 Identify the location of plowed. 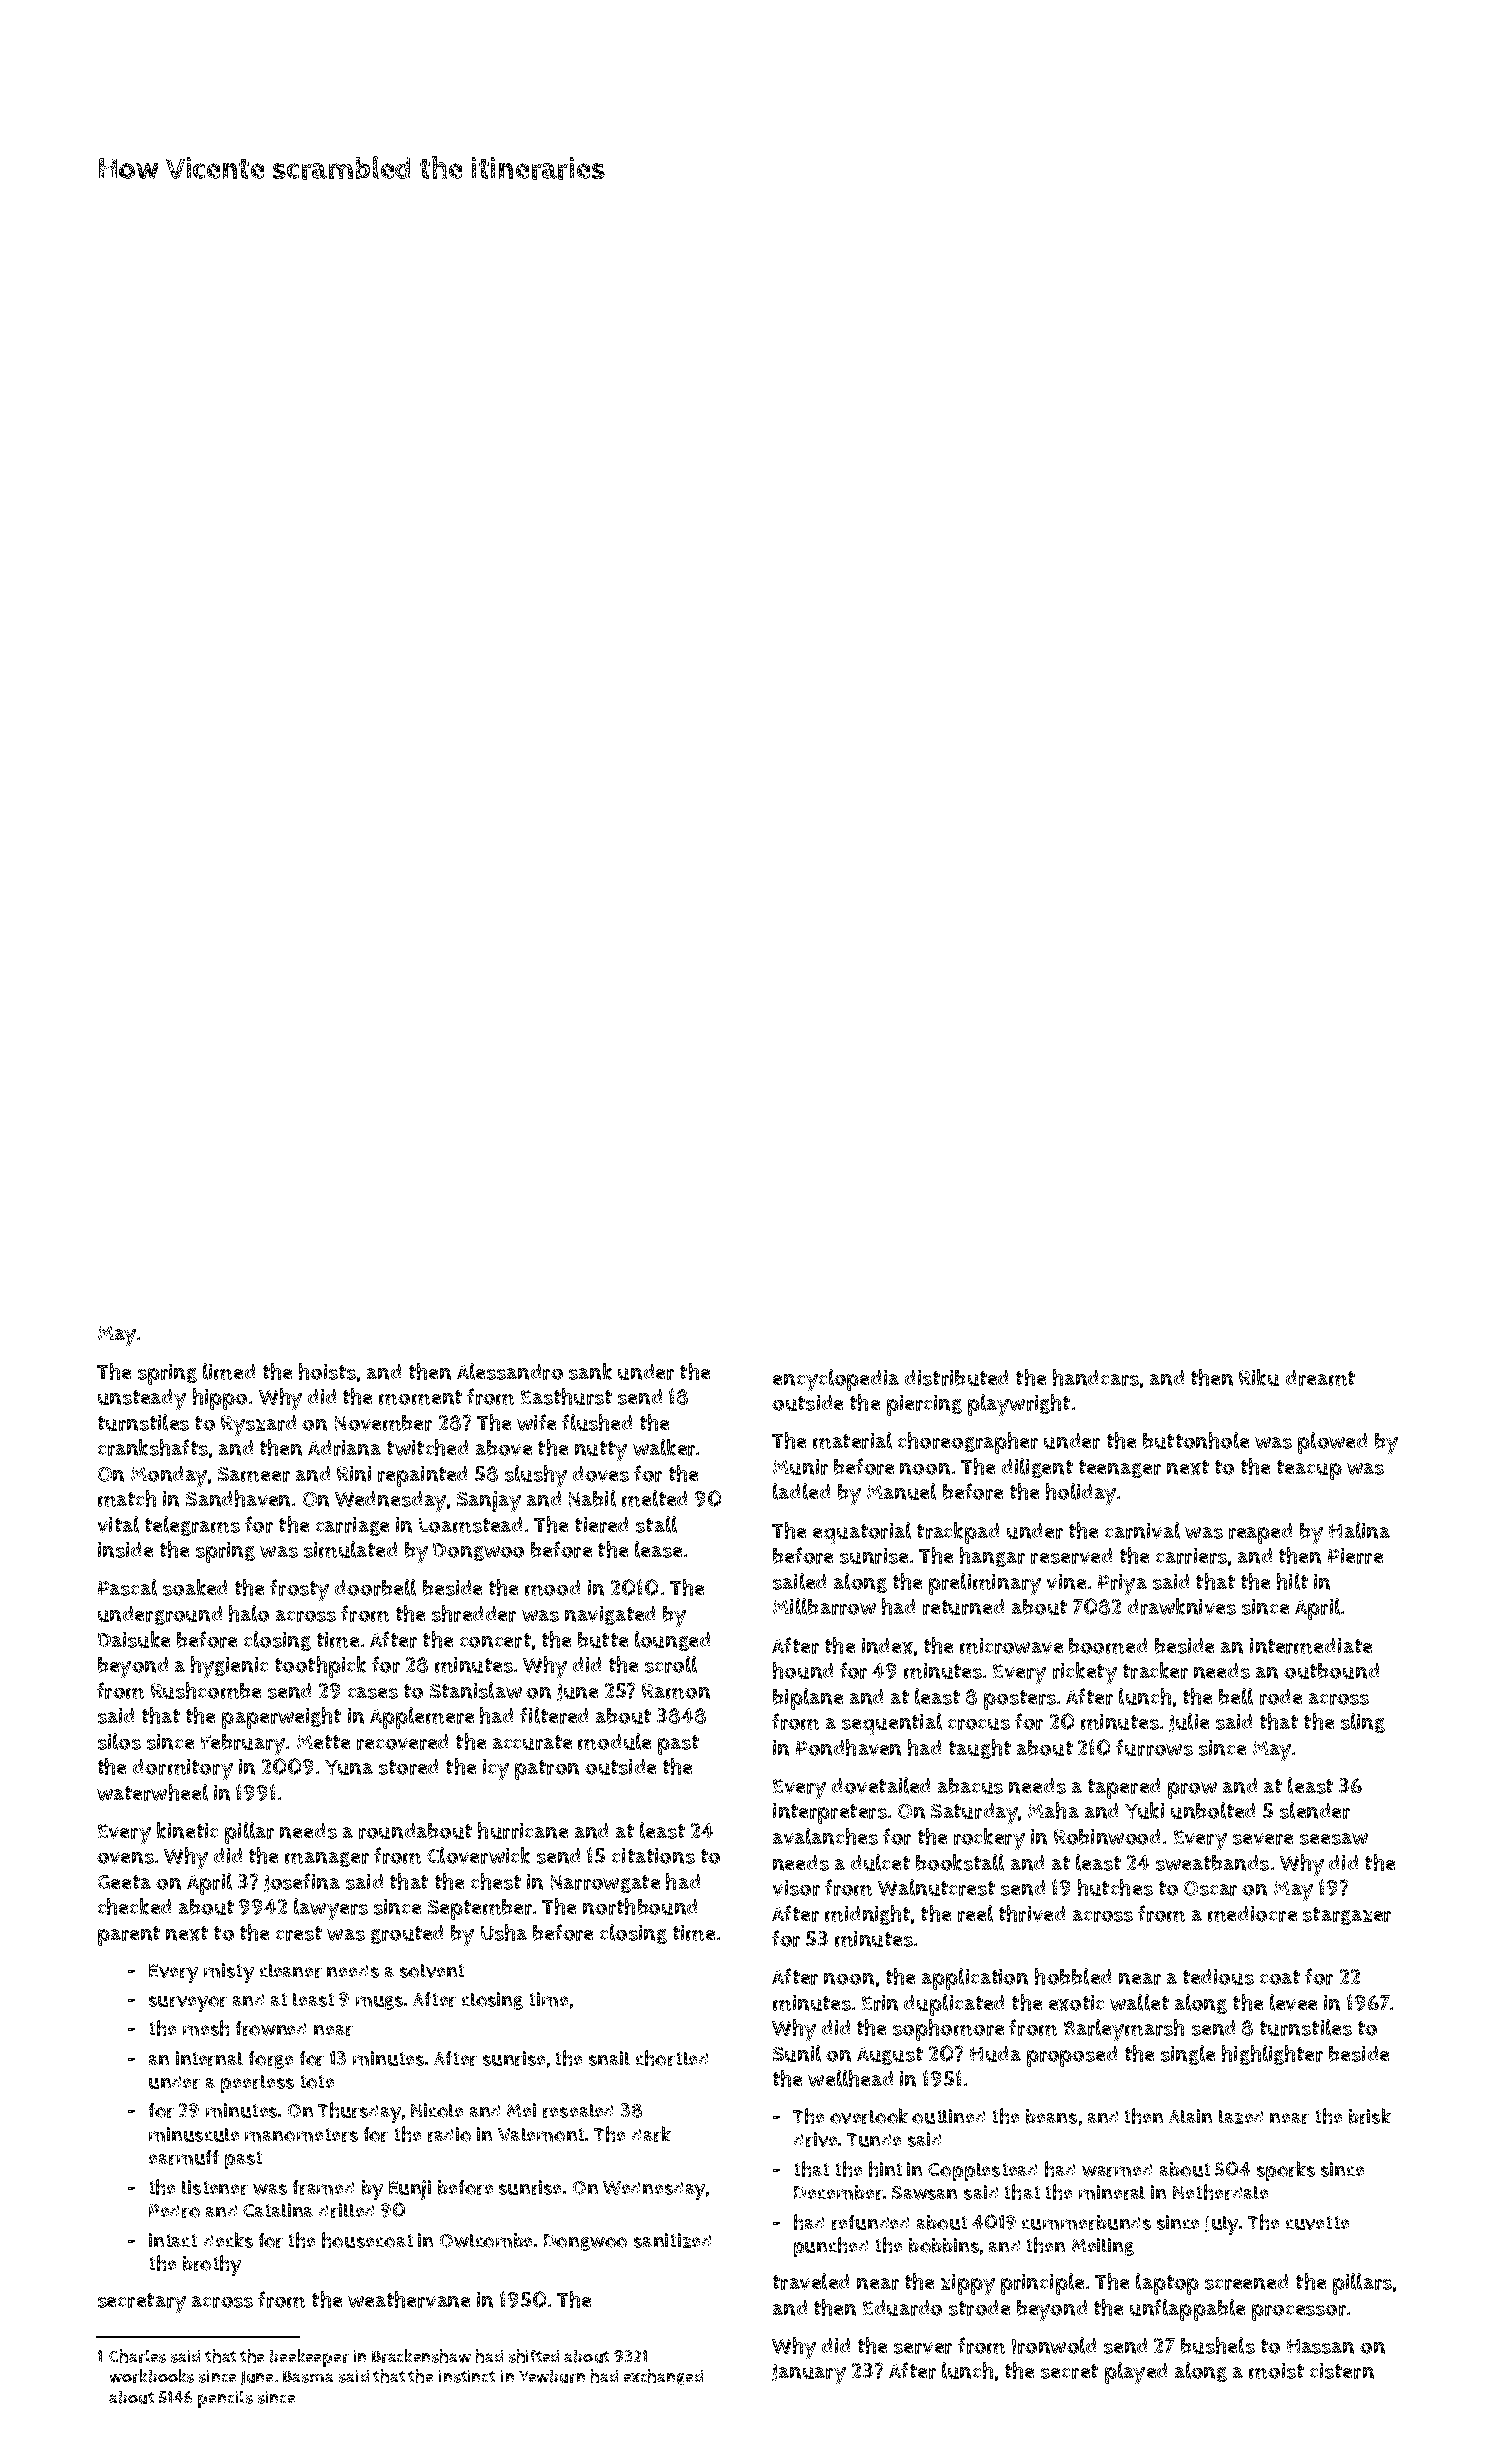
(1332, 1443).
